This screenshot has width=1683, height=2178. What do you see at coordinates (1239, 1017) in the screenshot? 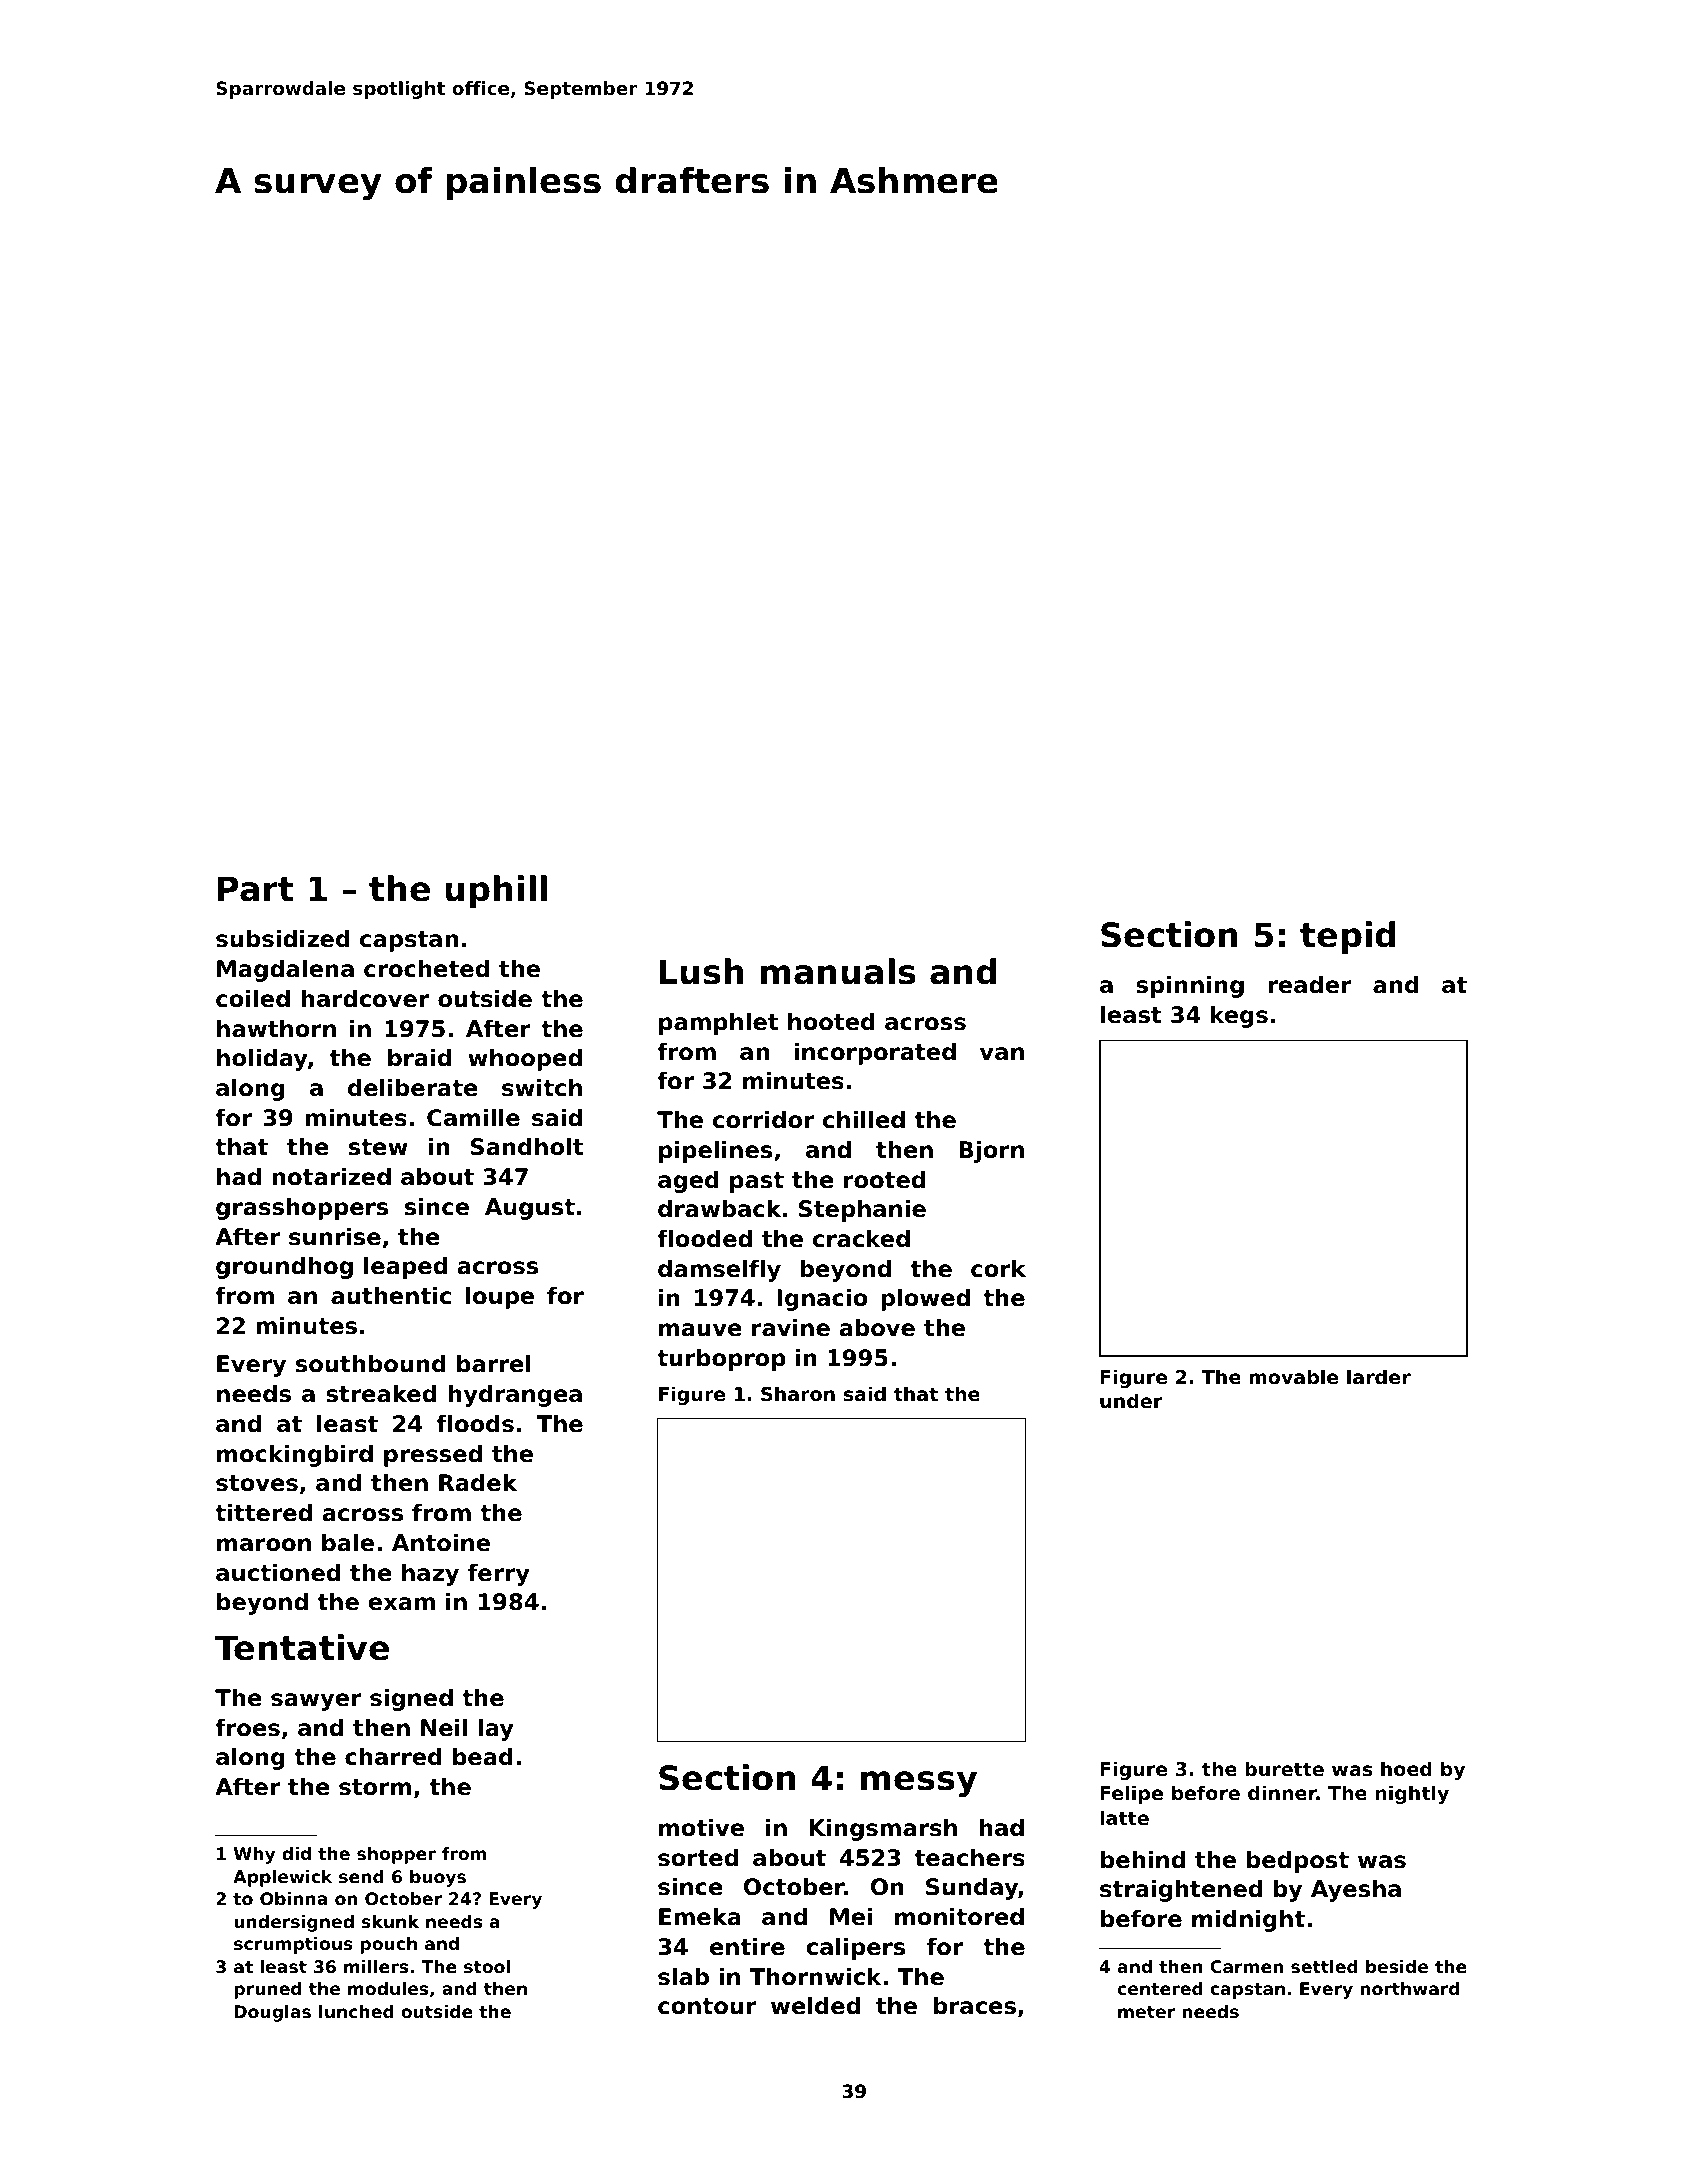
I see `kegs` at bounding box center [1239, 1017].
